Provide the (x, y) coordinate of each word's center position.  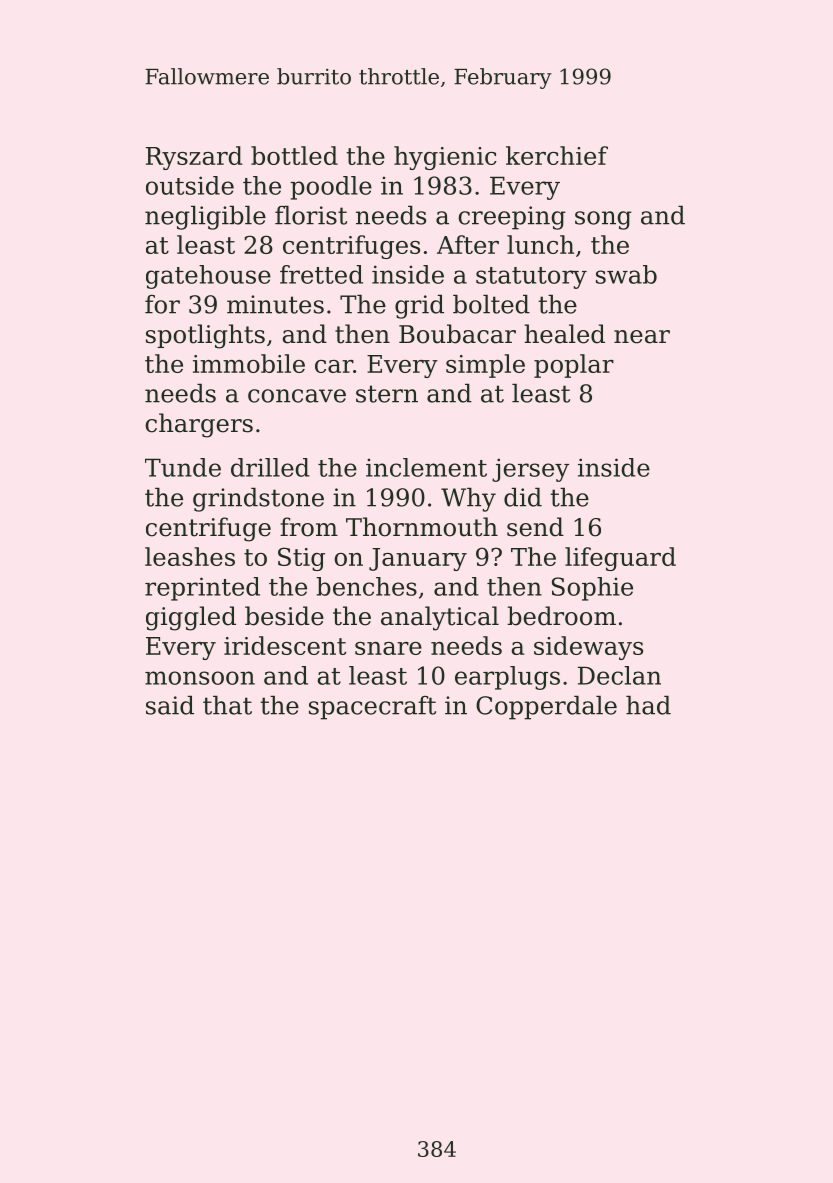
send (535, 527)
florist (311, 215)
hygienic (445, 158)
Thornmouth (422, 527)
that (227, 705)
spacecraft (372, 708)
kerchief (557, 155)
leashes (190, 556)
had (648, 705)
